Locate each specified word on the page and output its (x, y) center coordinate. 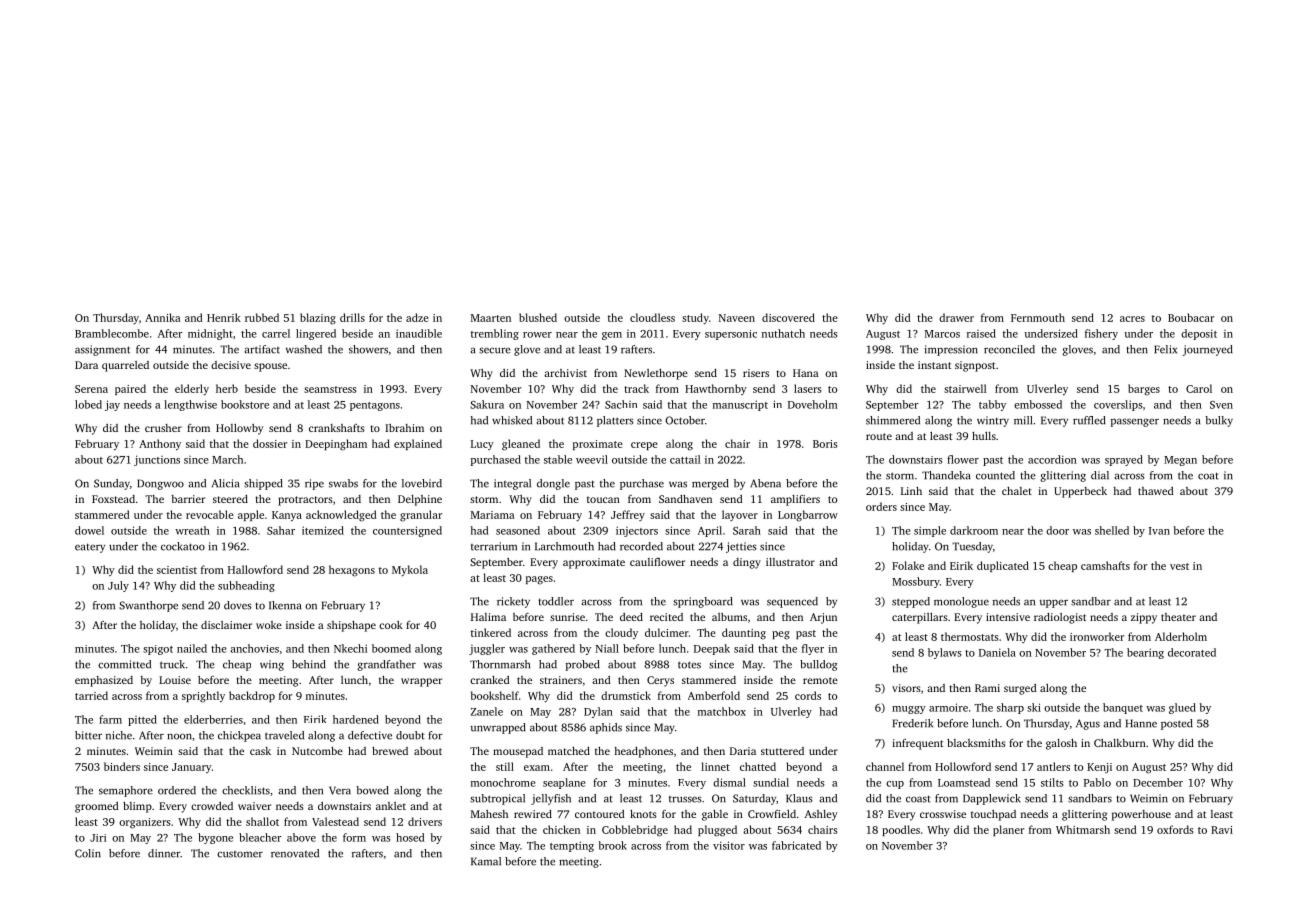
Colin (88, 853)
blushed (538, 317)
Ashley (821, 815)
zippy (1144, 618)
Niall (607, 648)
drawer (956, 317)
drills (352, 317)
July (118, 586)
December (1158, 782)
